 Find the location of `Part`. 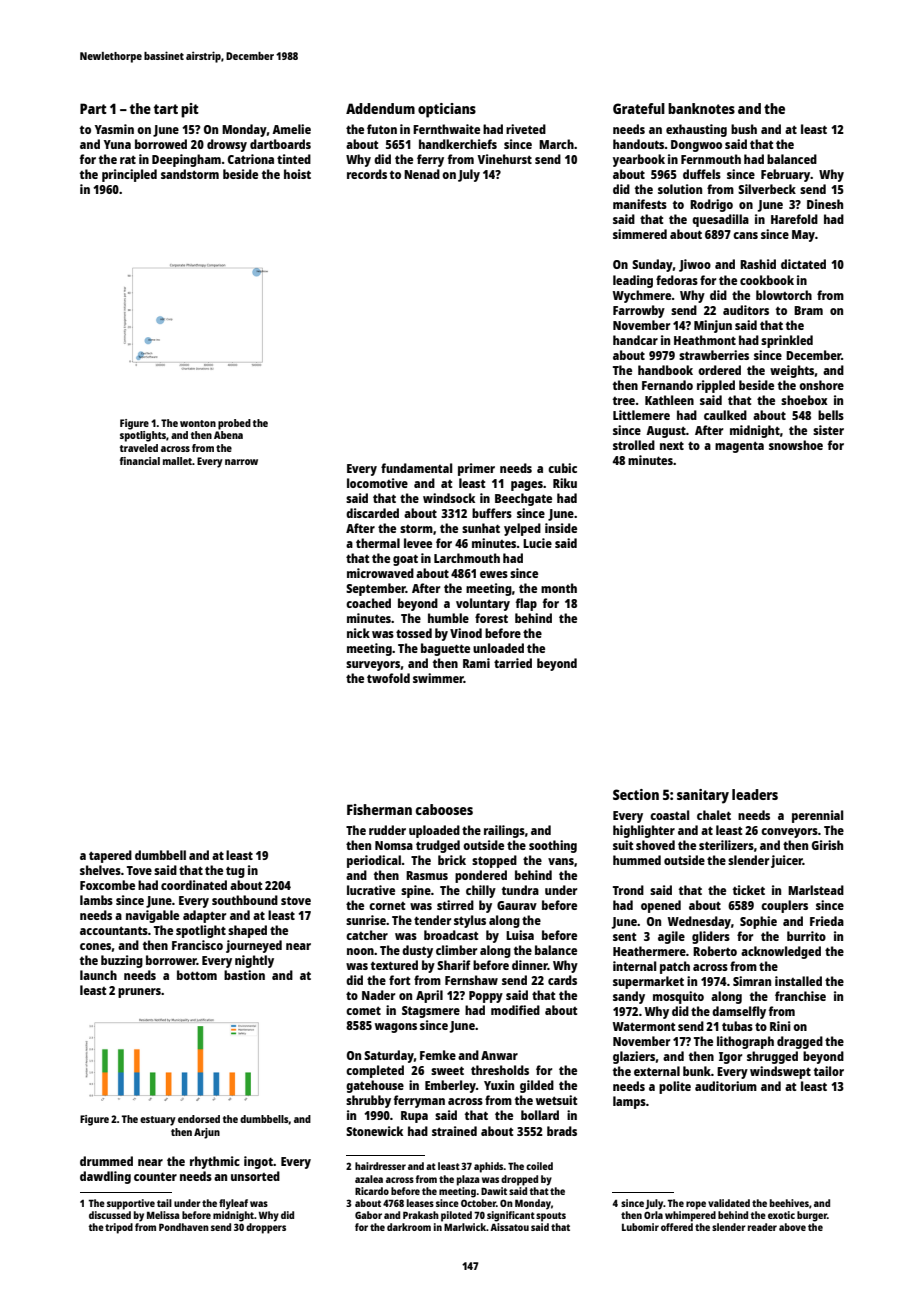

Part is located at coordinates (93, 108).
